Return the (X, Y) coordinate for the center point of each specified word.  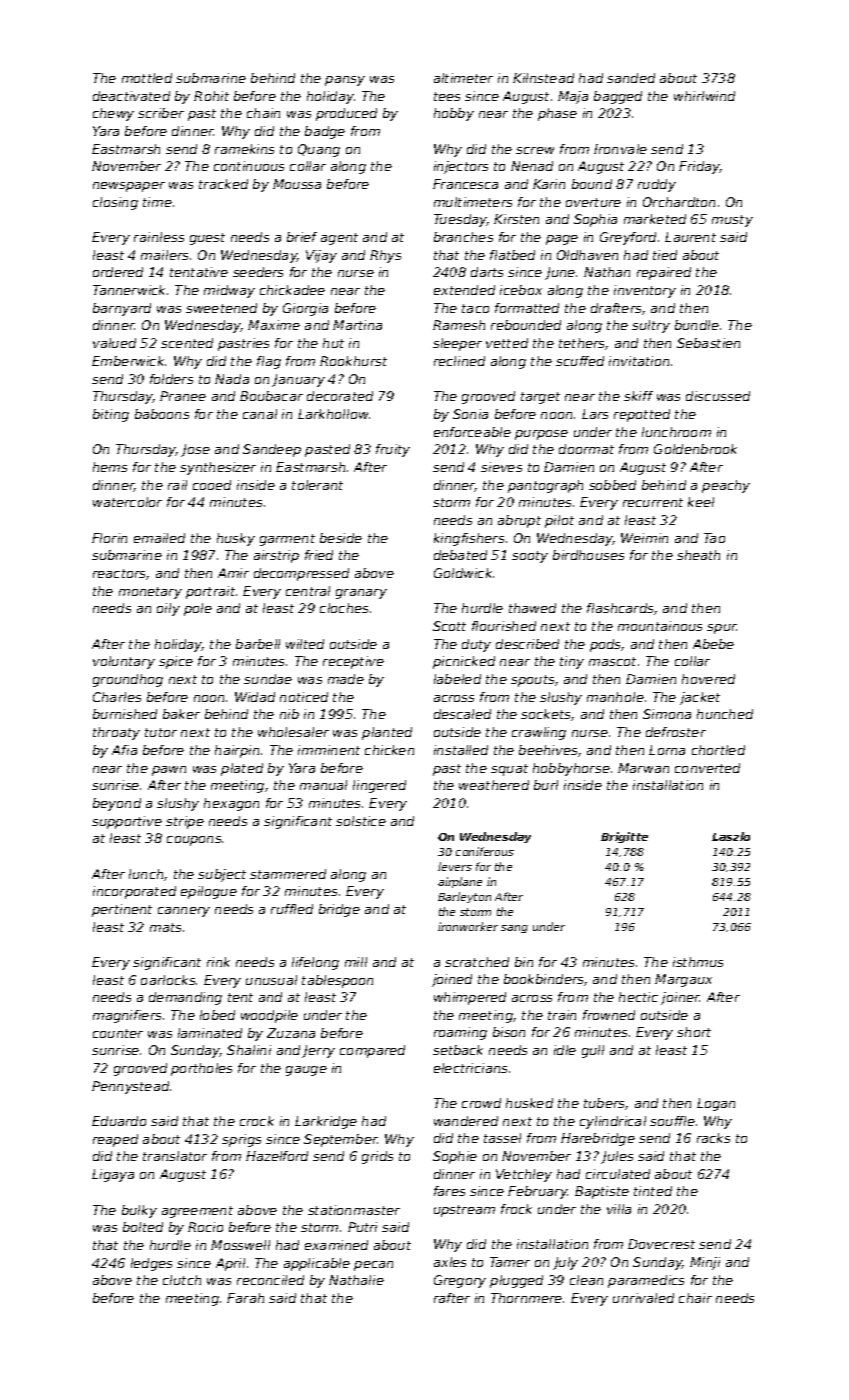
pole (198, 609)
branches (463, 237)
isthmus (698, 962)
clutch (182, 1280)
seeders (258, 272)
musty (732, 221)
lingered (379, 786)
